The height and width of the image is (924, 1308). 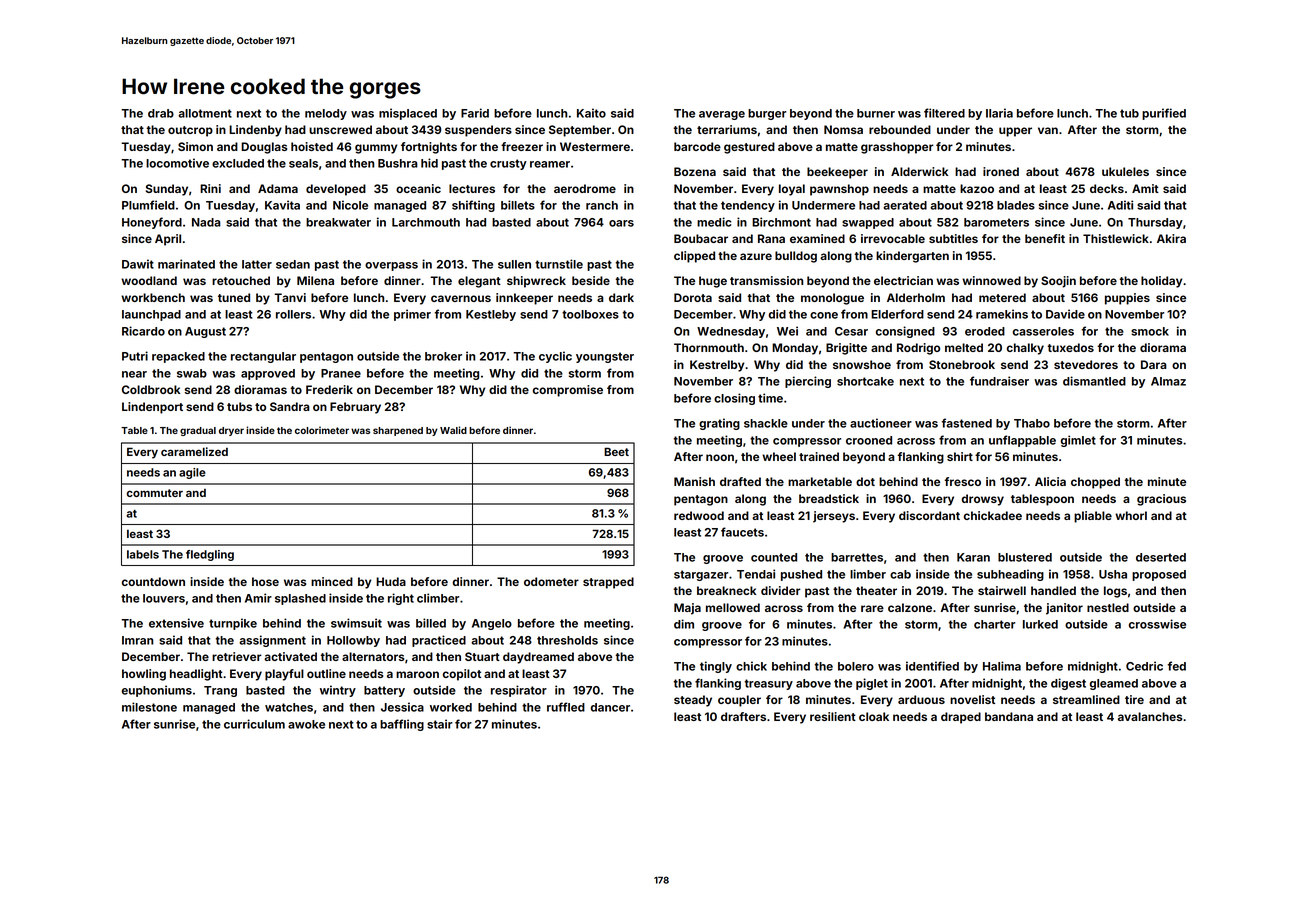 What do you see at coordinates (137, 640) in the image?
I see `Imran` at bounding box center [137, 640].
